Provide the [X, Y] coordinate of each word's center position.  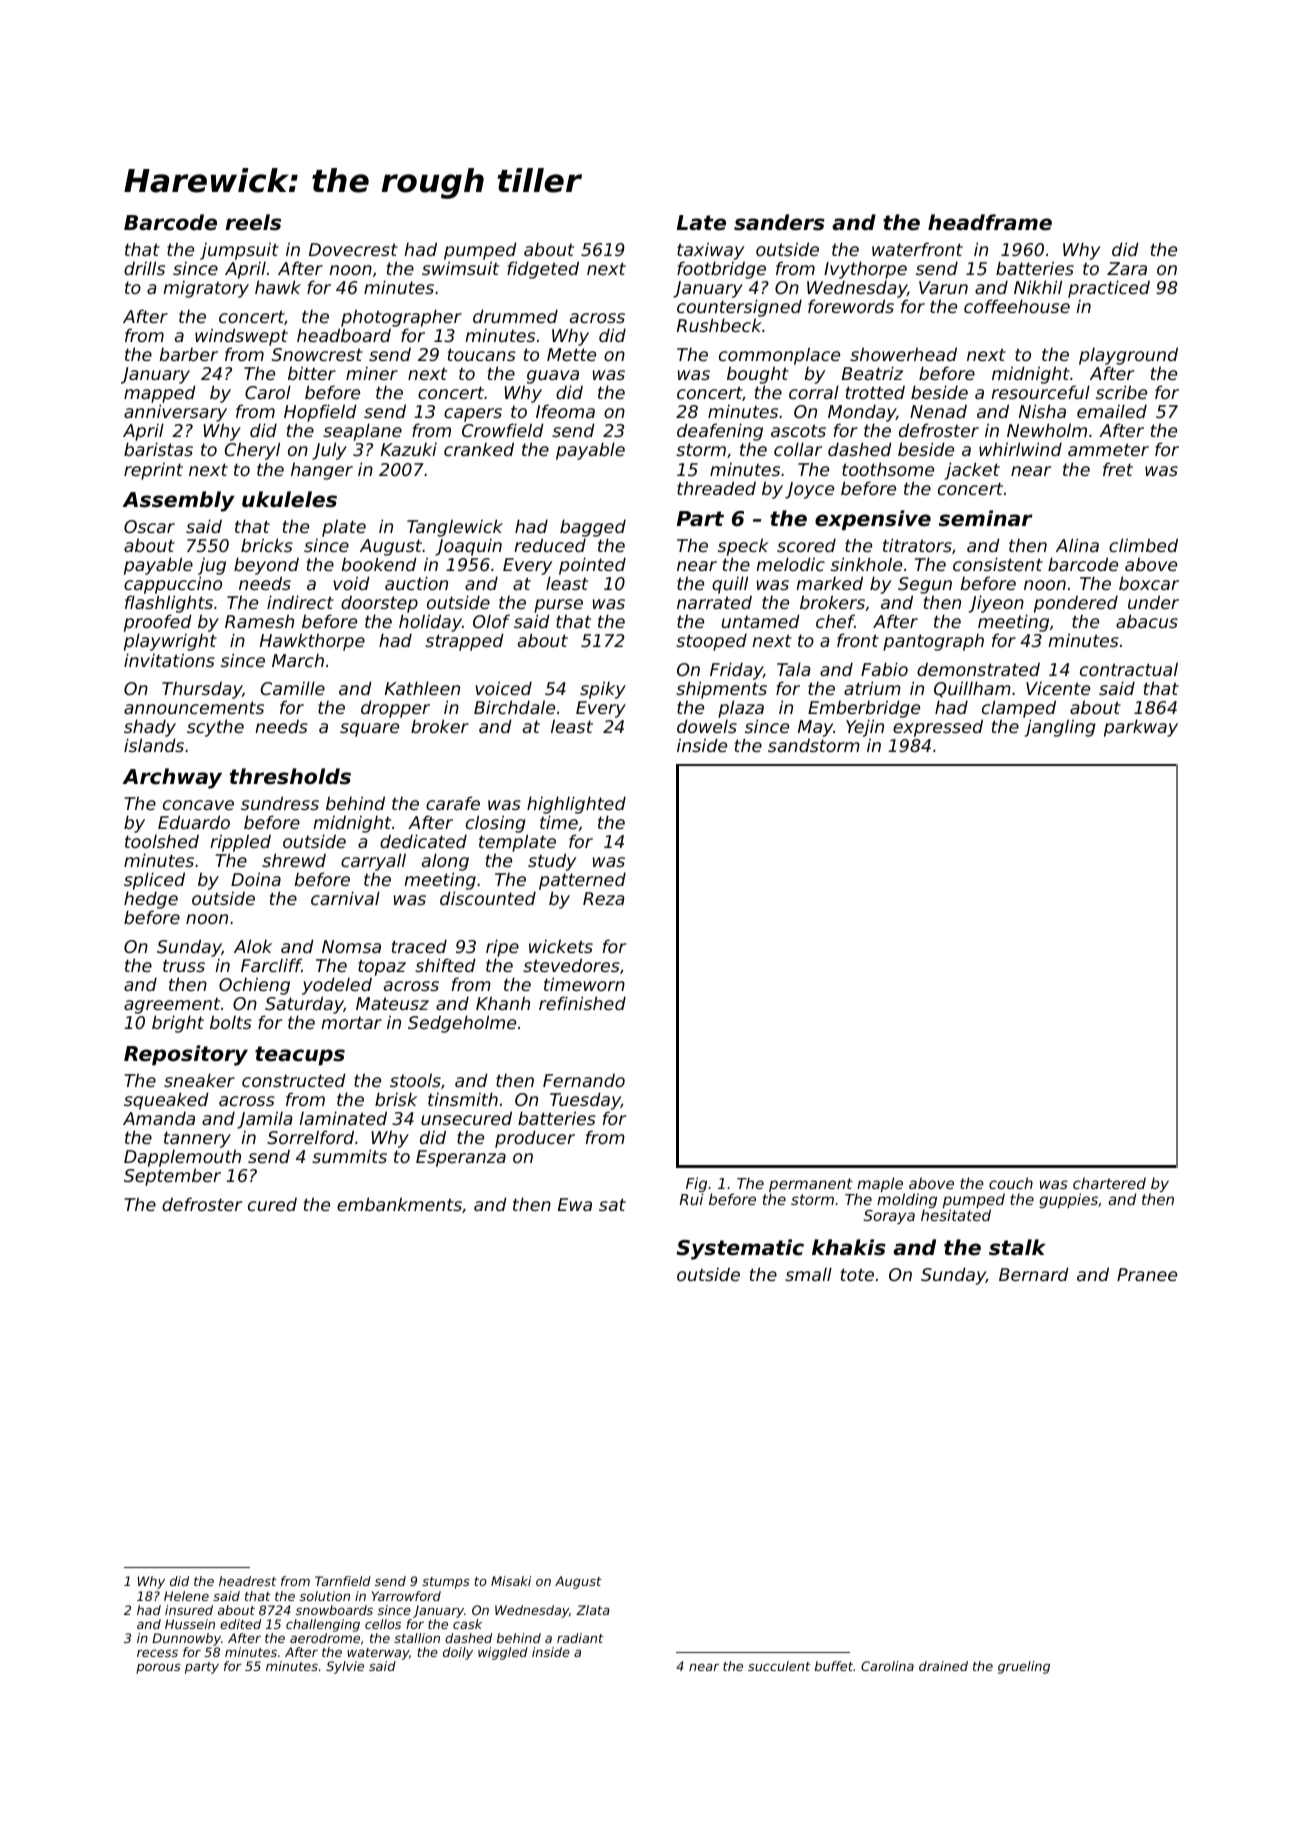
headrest [248, 1581]
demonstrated [978, 669]
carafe [453, 803]
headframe [990, 222]
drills [144, 268]
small [808, 1274]
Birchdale [514, 707]
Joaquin [468, 547]
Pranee [1147, 1274]
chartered [1109, 1183]
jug [212, 566]
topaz [382, 967]
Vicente [1058, 688]
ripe [502, 948]
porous [158, 1669]
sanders [779, 222]
